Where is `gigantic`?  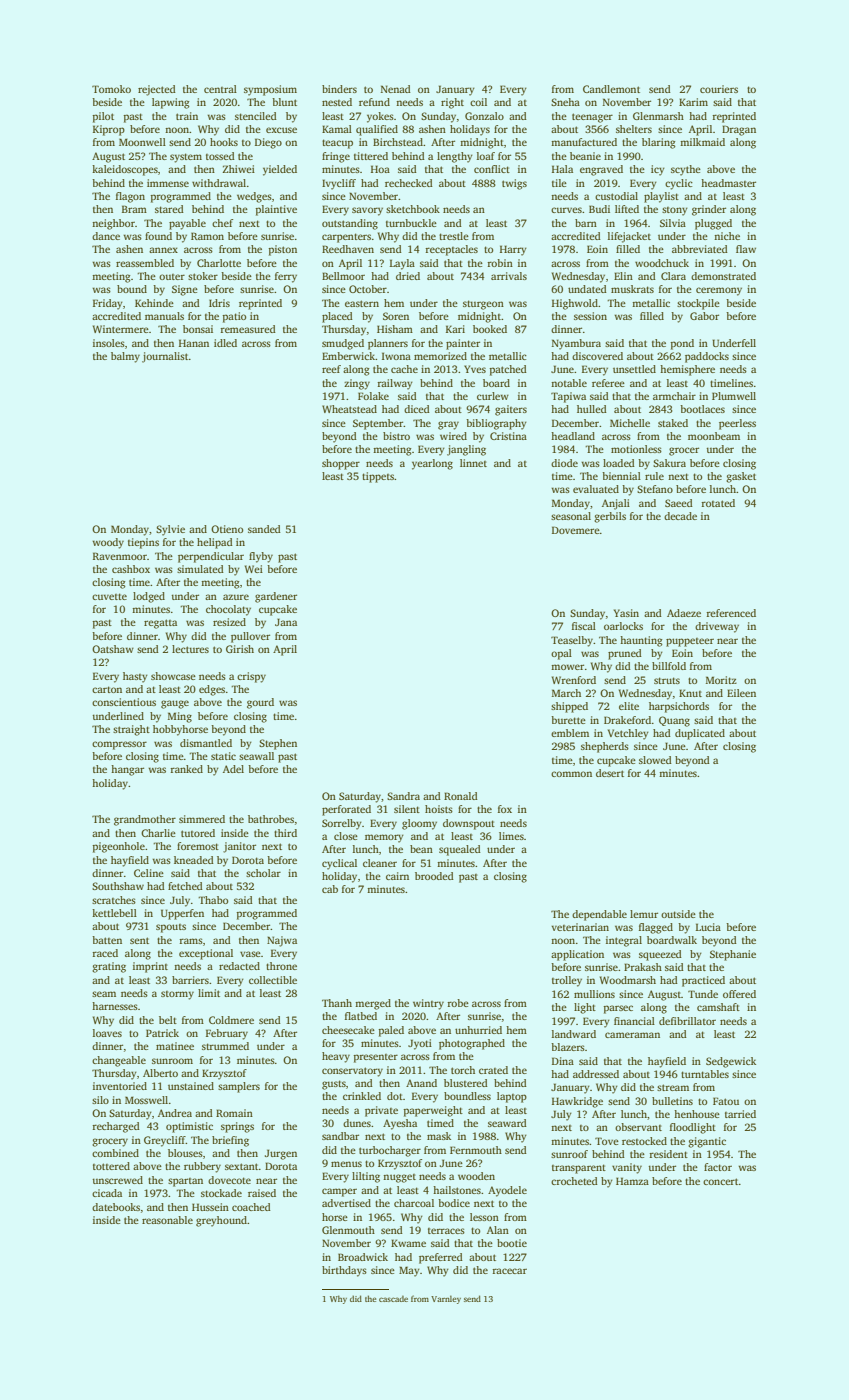
gigantic is located at coordinates (707, 1142).
